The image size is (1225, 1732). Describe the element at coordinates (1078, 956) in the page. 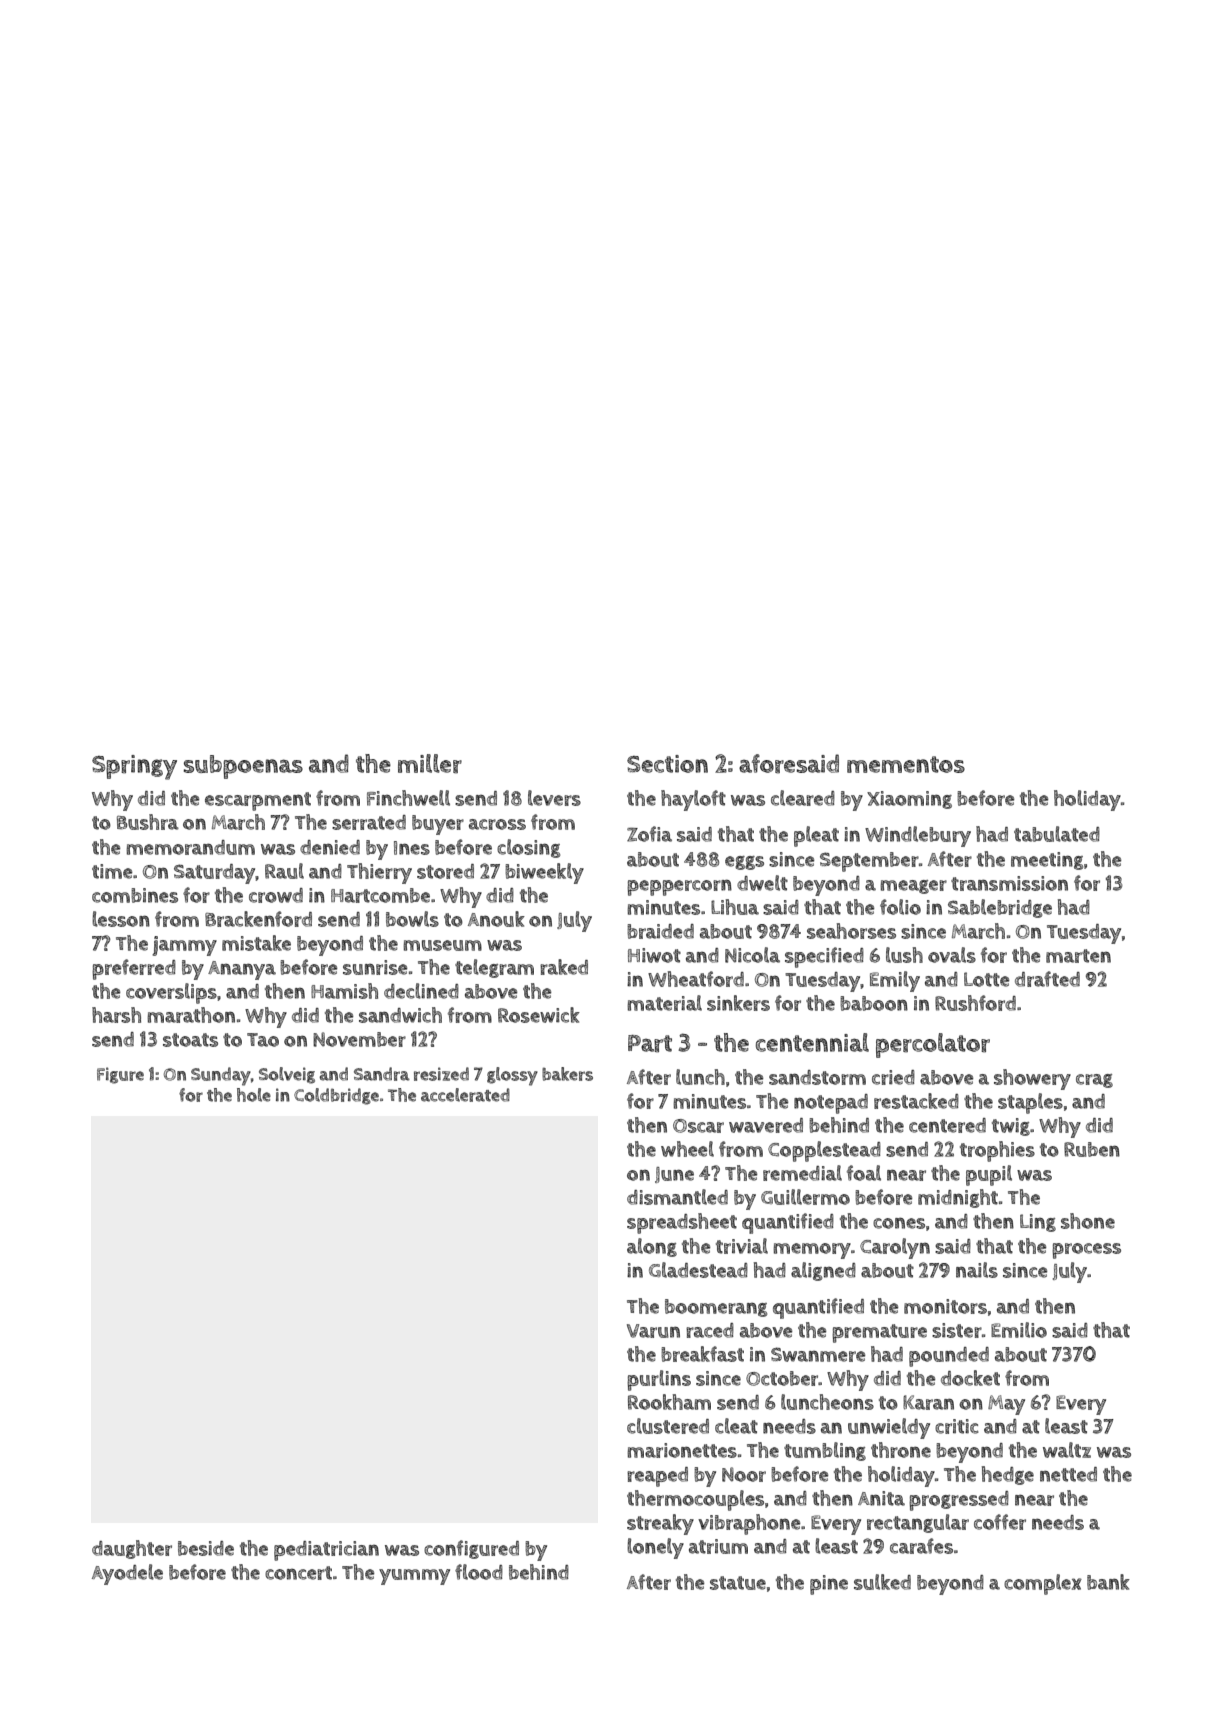

I see `marten` at that location.
